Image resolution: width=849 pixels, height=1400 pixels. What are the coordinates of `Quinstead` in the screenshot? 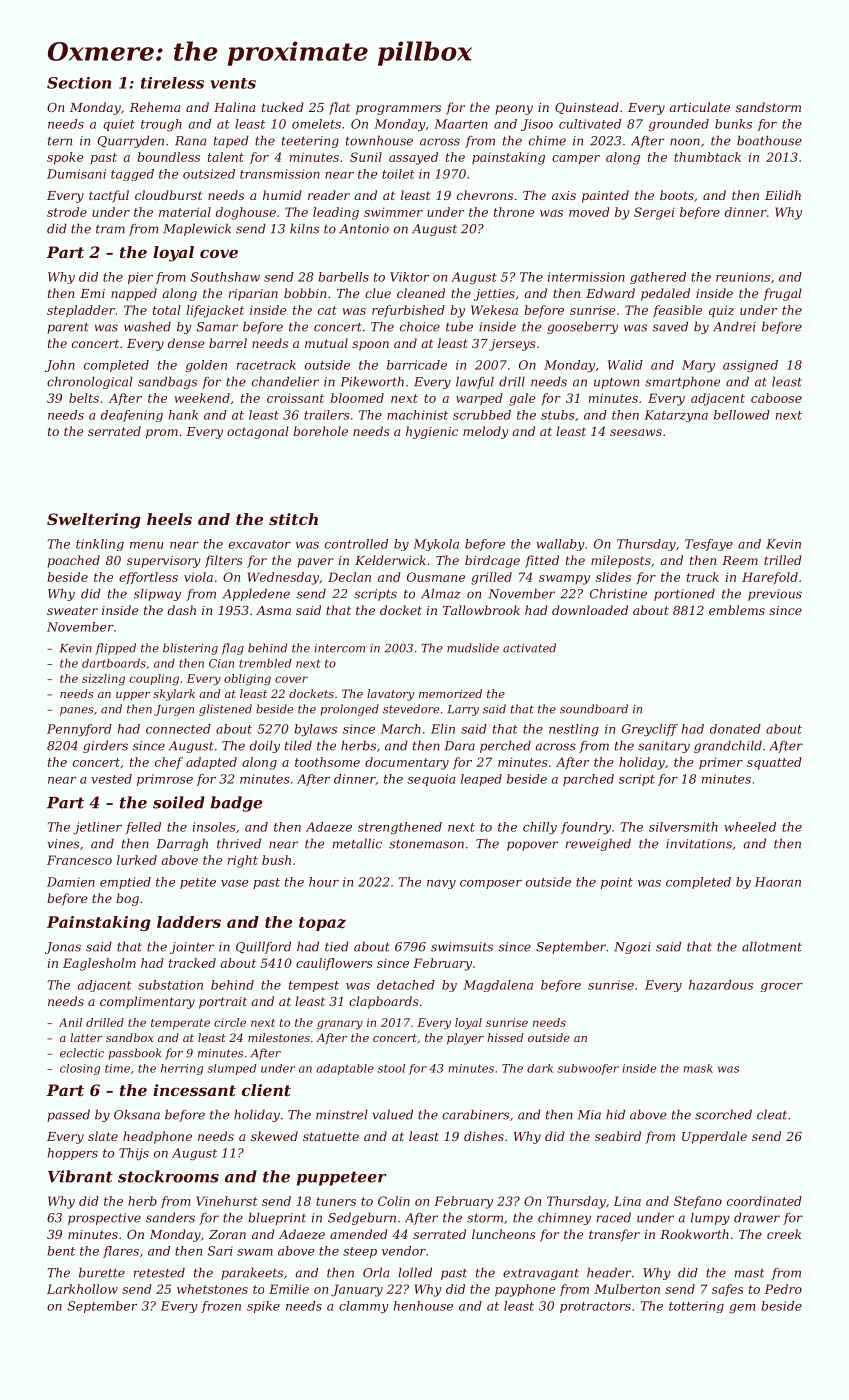 It's located at (587, 108).
